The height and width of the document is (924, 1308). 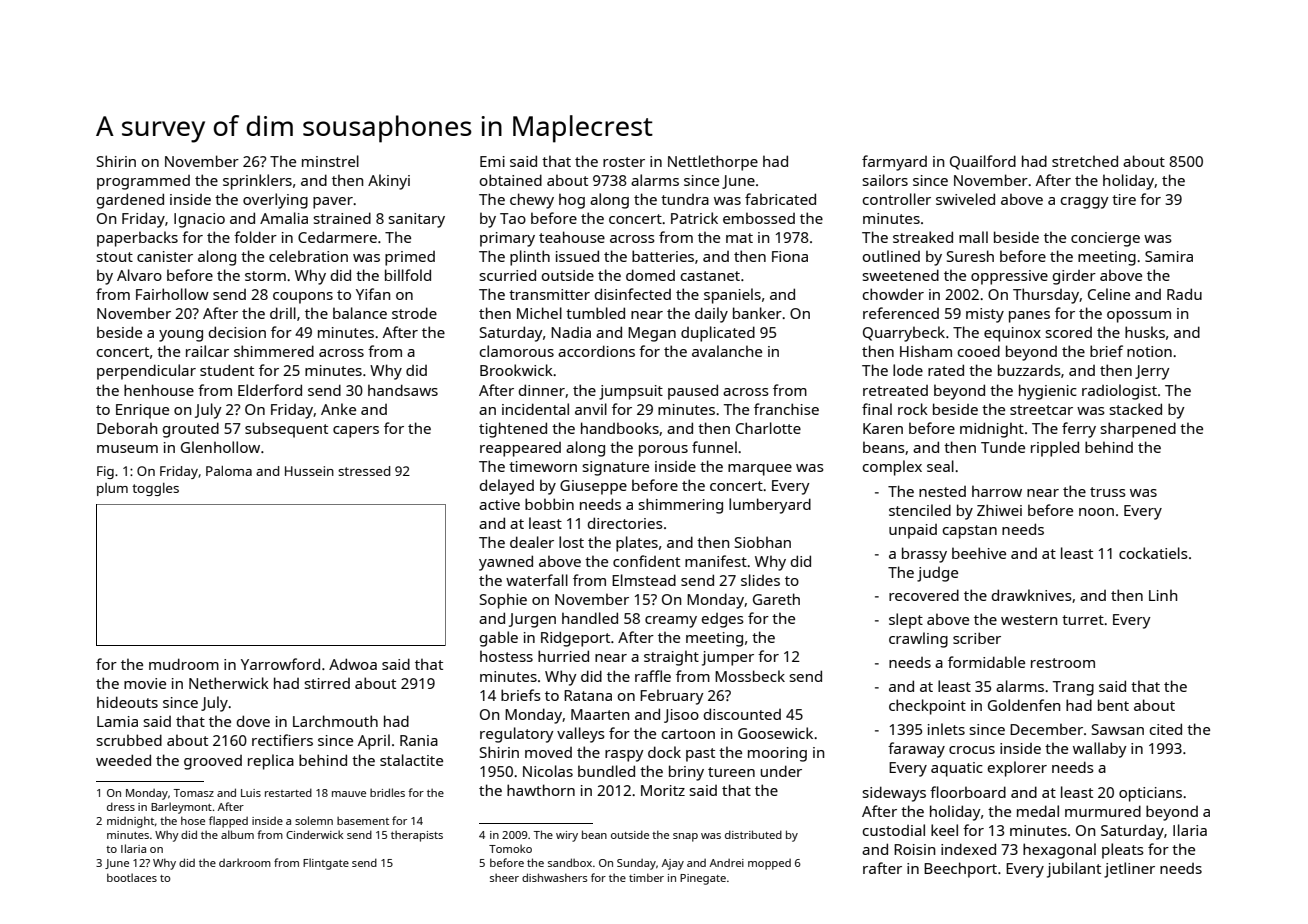 What do you see at coordinates (780, 199) in the document?
I see `fabricated` at bounding box center [780, 199].
